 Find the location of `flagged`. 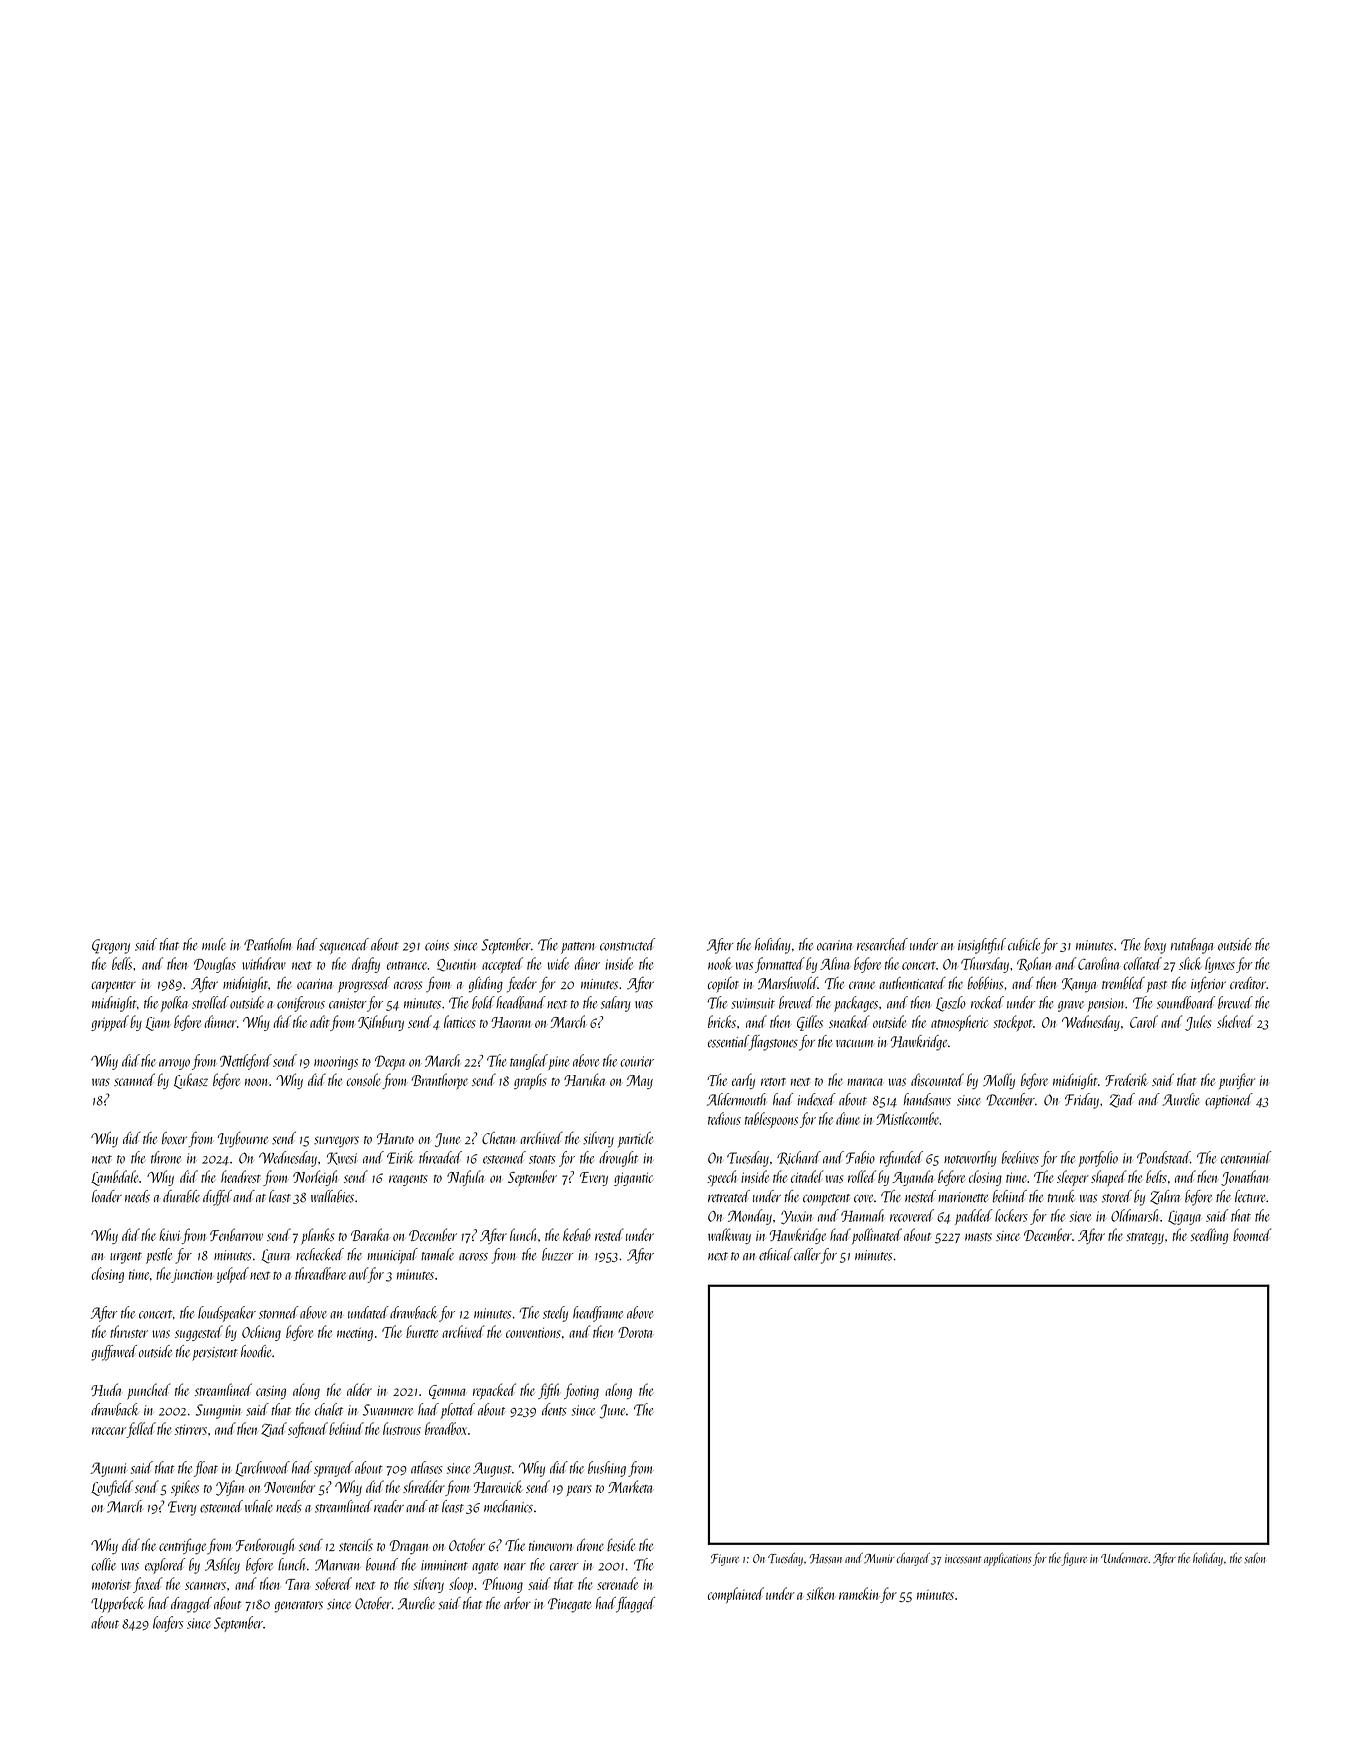

flagged is located at coordinates (635, 1605).
